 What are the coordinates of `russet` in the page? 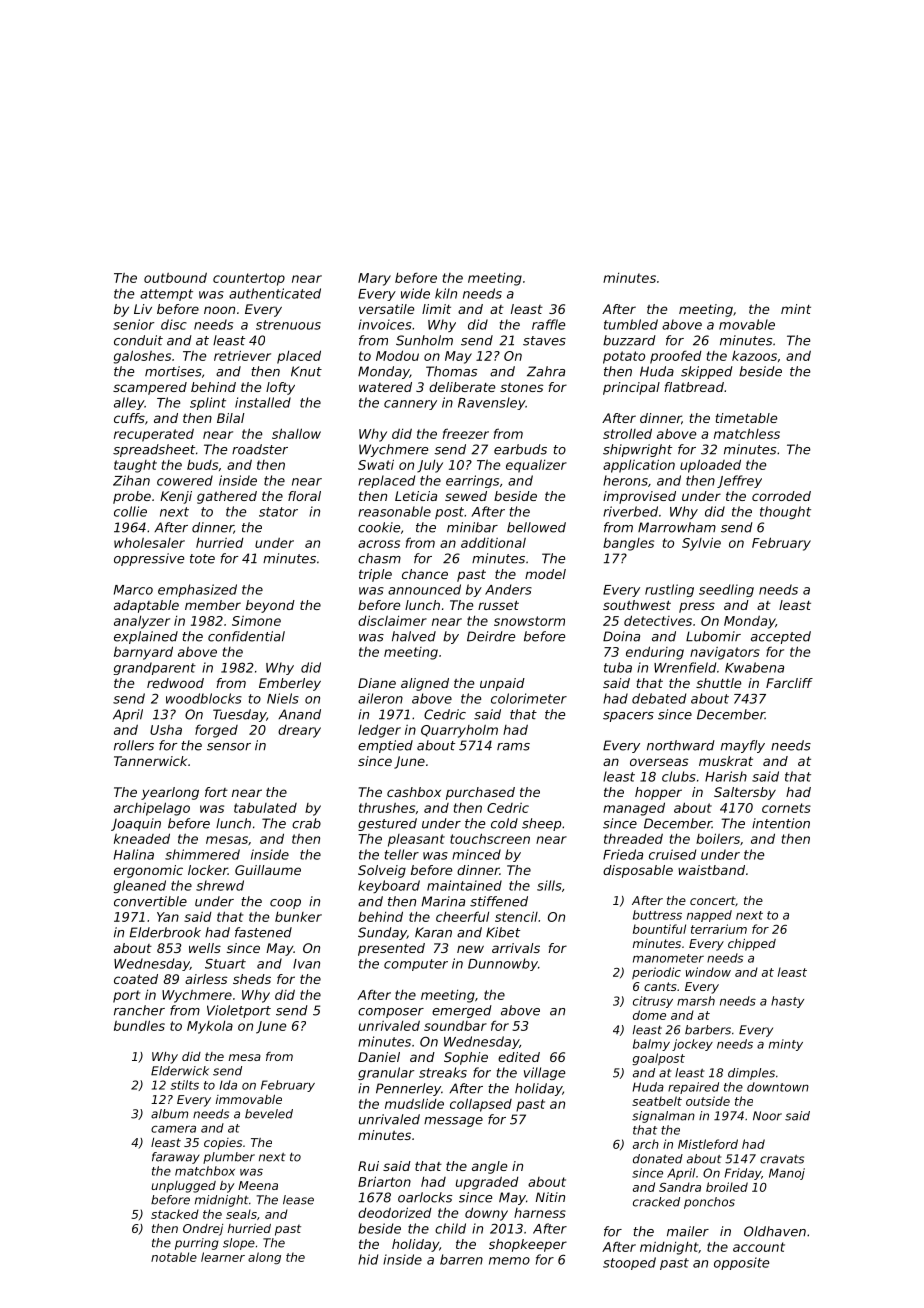 It's located at (498, 605).
